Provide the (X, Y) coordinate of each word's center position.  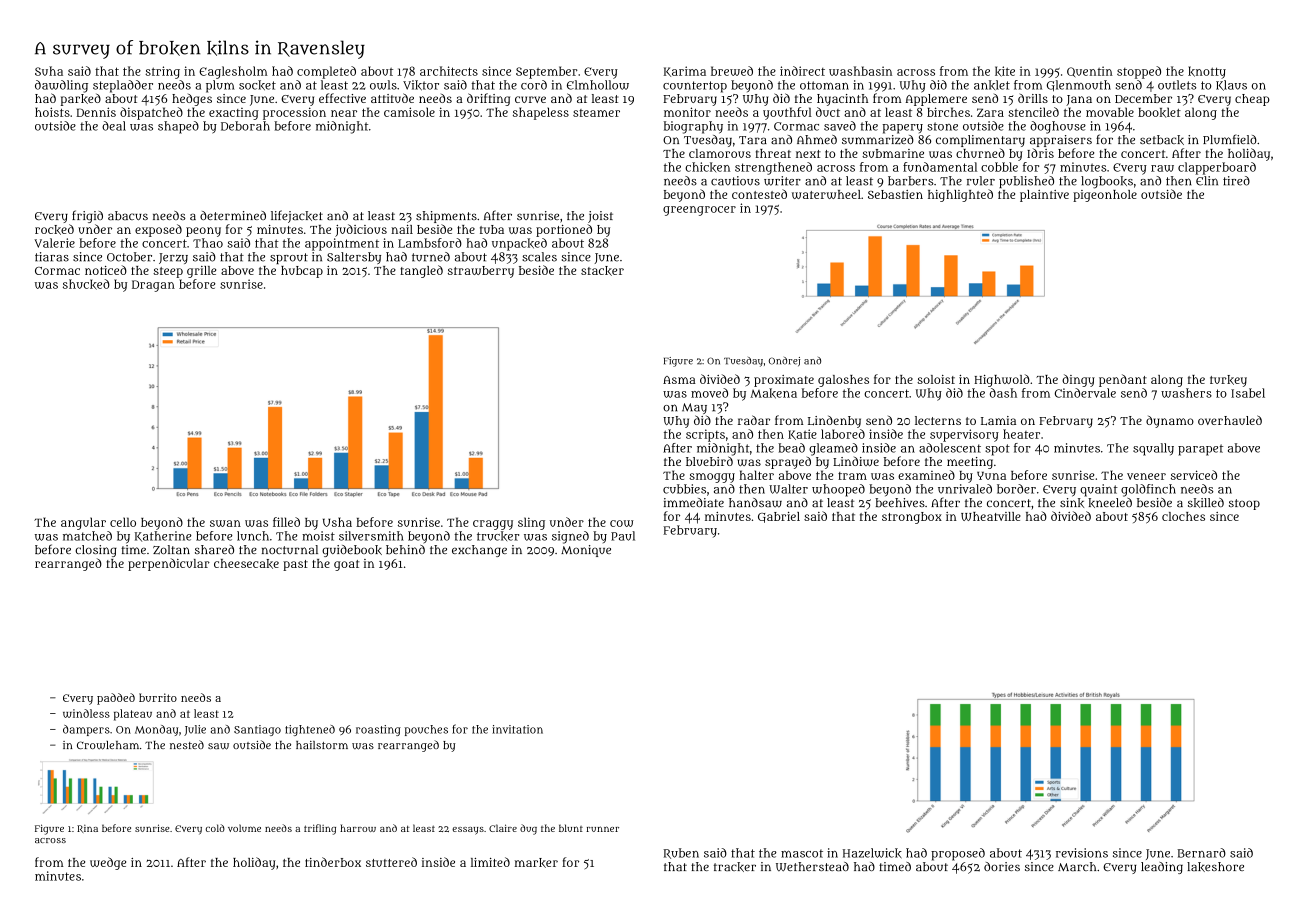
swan (225, 523)
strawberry (481, 272)
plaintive (1044, 196)
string (162, 72)
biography (693, 127)
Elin (1207, 181)
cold (215, 828)
